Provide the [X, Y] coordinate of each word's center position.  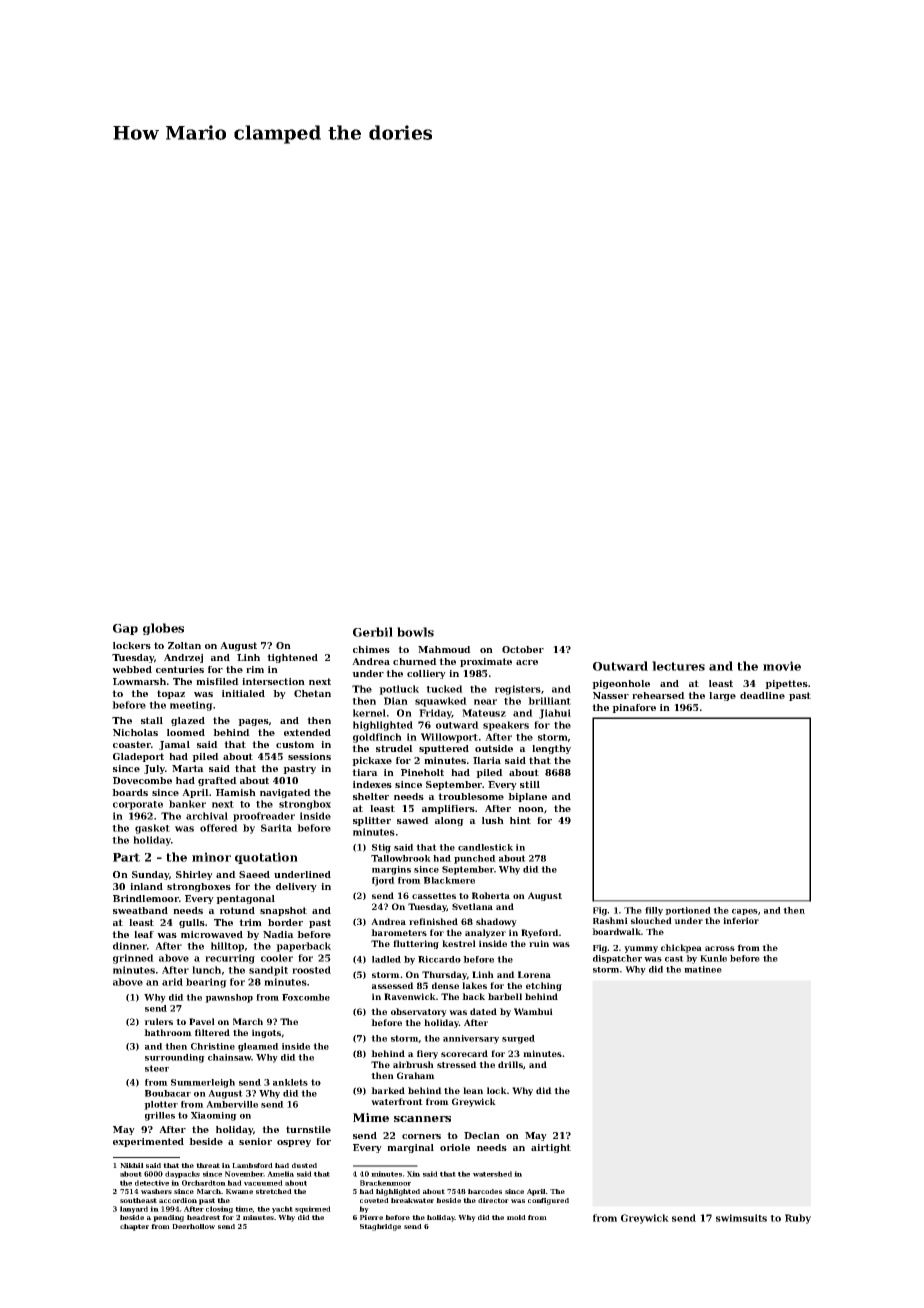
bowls [415, 632]
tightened [292, 658]
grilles [160, 1116]
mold [516, 1217]
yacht [282, 1209]
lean [473, 1090]
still [530, 784]
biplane [527, 797]
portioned [688, 911]
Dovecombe [142, 780]
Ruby [798, 1219]
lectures [678, 666]
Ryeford [540, 933]
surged [518, 1039]
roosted [311, 970]
